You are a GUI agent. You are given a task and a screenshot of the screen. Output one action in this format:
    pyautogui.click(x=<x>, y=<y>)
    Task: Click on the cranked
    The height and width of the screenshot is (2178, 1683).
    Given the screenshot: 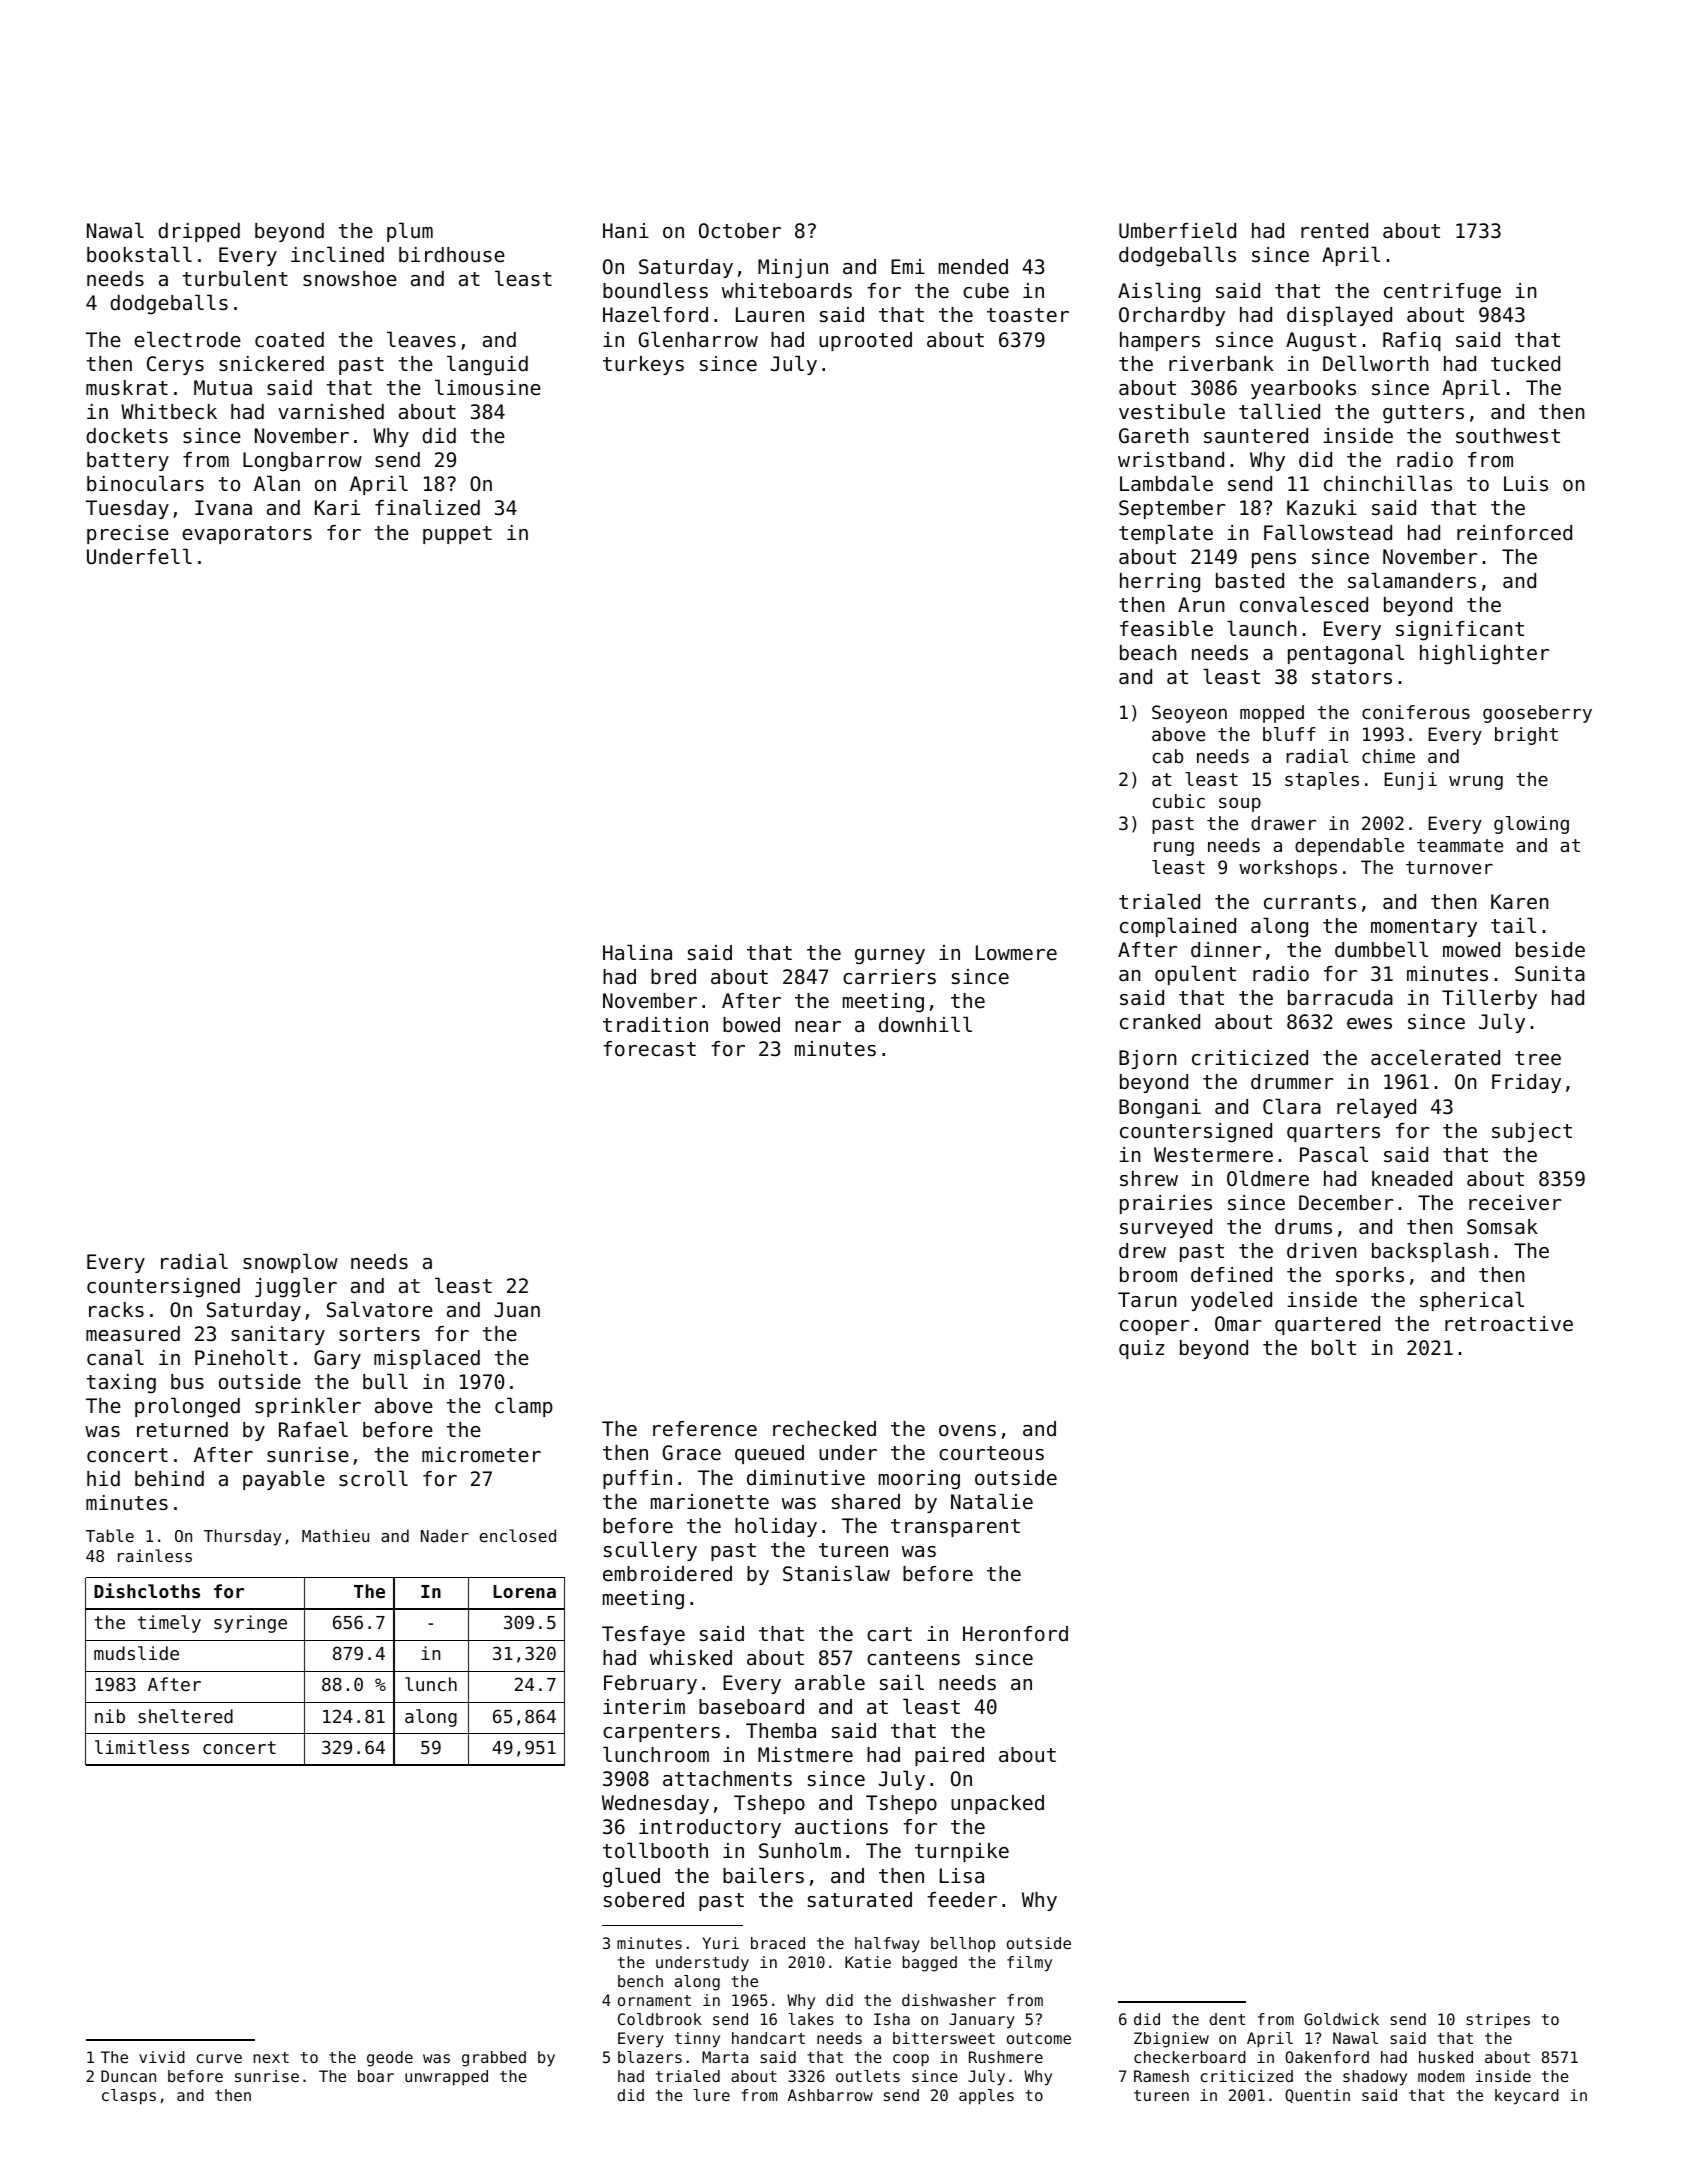 What is the action you would take?
    pyautogui.click(x=1160, y=1022)
